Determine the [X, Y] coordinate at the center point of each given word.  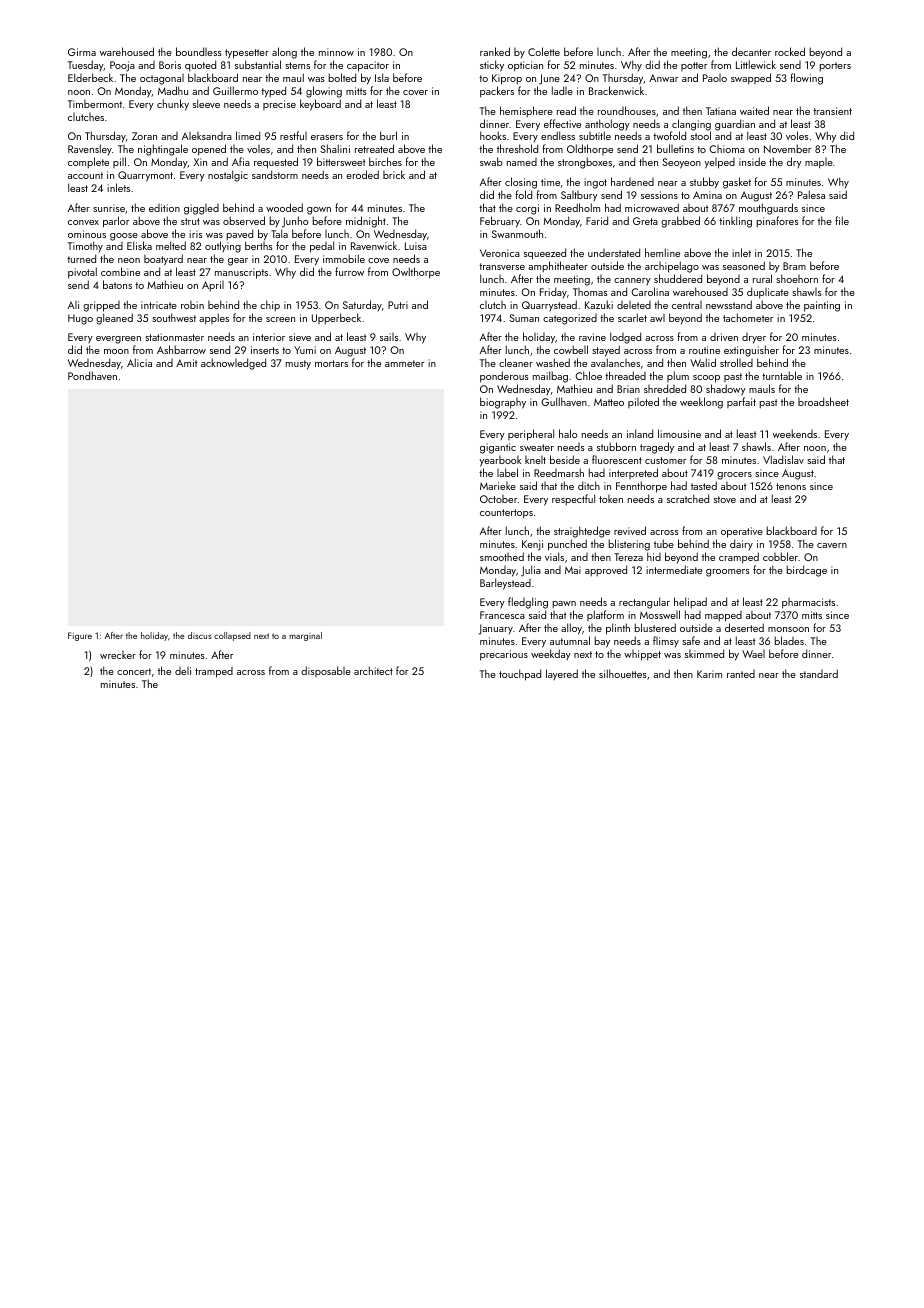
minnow [336, 52]
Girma [82, 52]
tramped [214, 672]
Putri [398, 305]
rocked [790, 51]
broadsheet [823, 401]
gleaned [114, 319]
